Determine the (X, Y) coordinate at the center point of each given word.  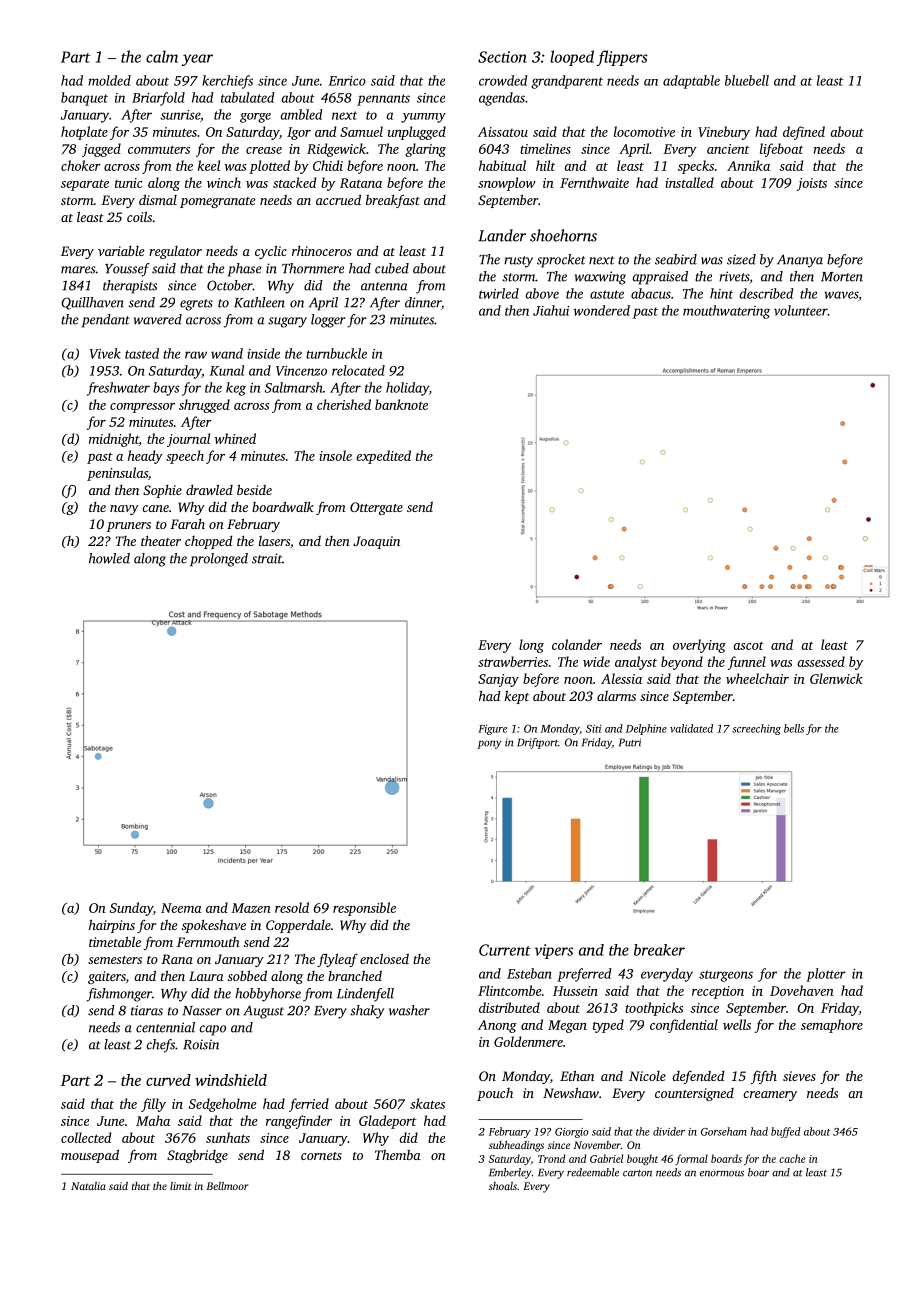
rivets (734, 276)
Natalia (88, 1186)
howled (109, 558)
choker (81, 165)
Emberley (510, 1173)
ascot (748, 645)
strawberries (513, 661)
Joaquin (376, 542)
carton (637, 1173)
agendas (502, 99)
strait (267, 558)
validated (691, 728)
